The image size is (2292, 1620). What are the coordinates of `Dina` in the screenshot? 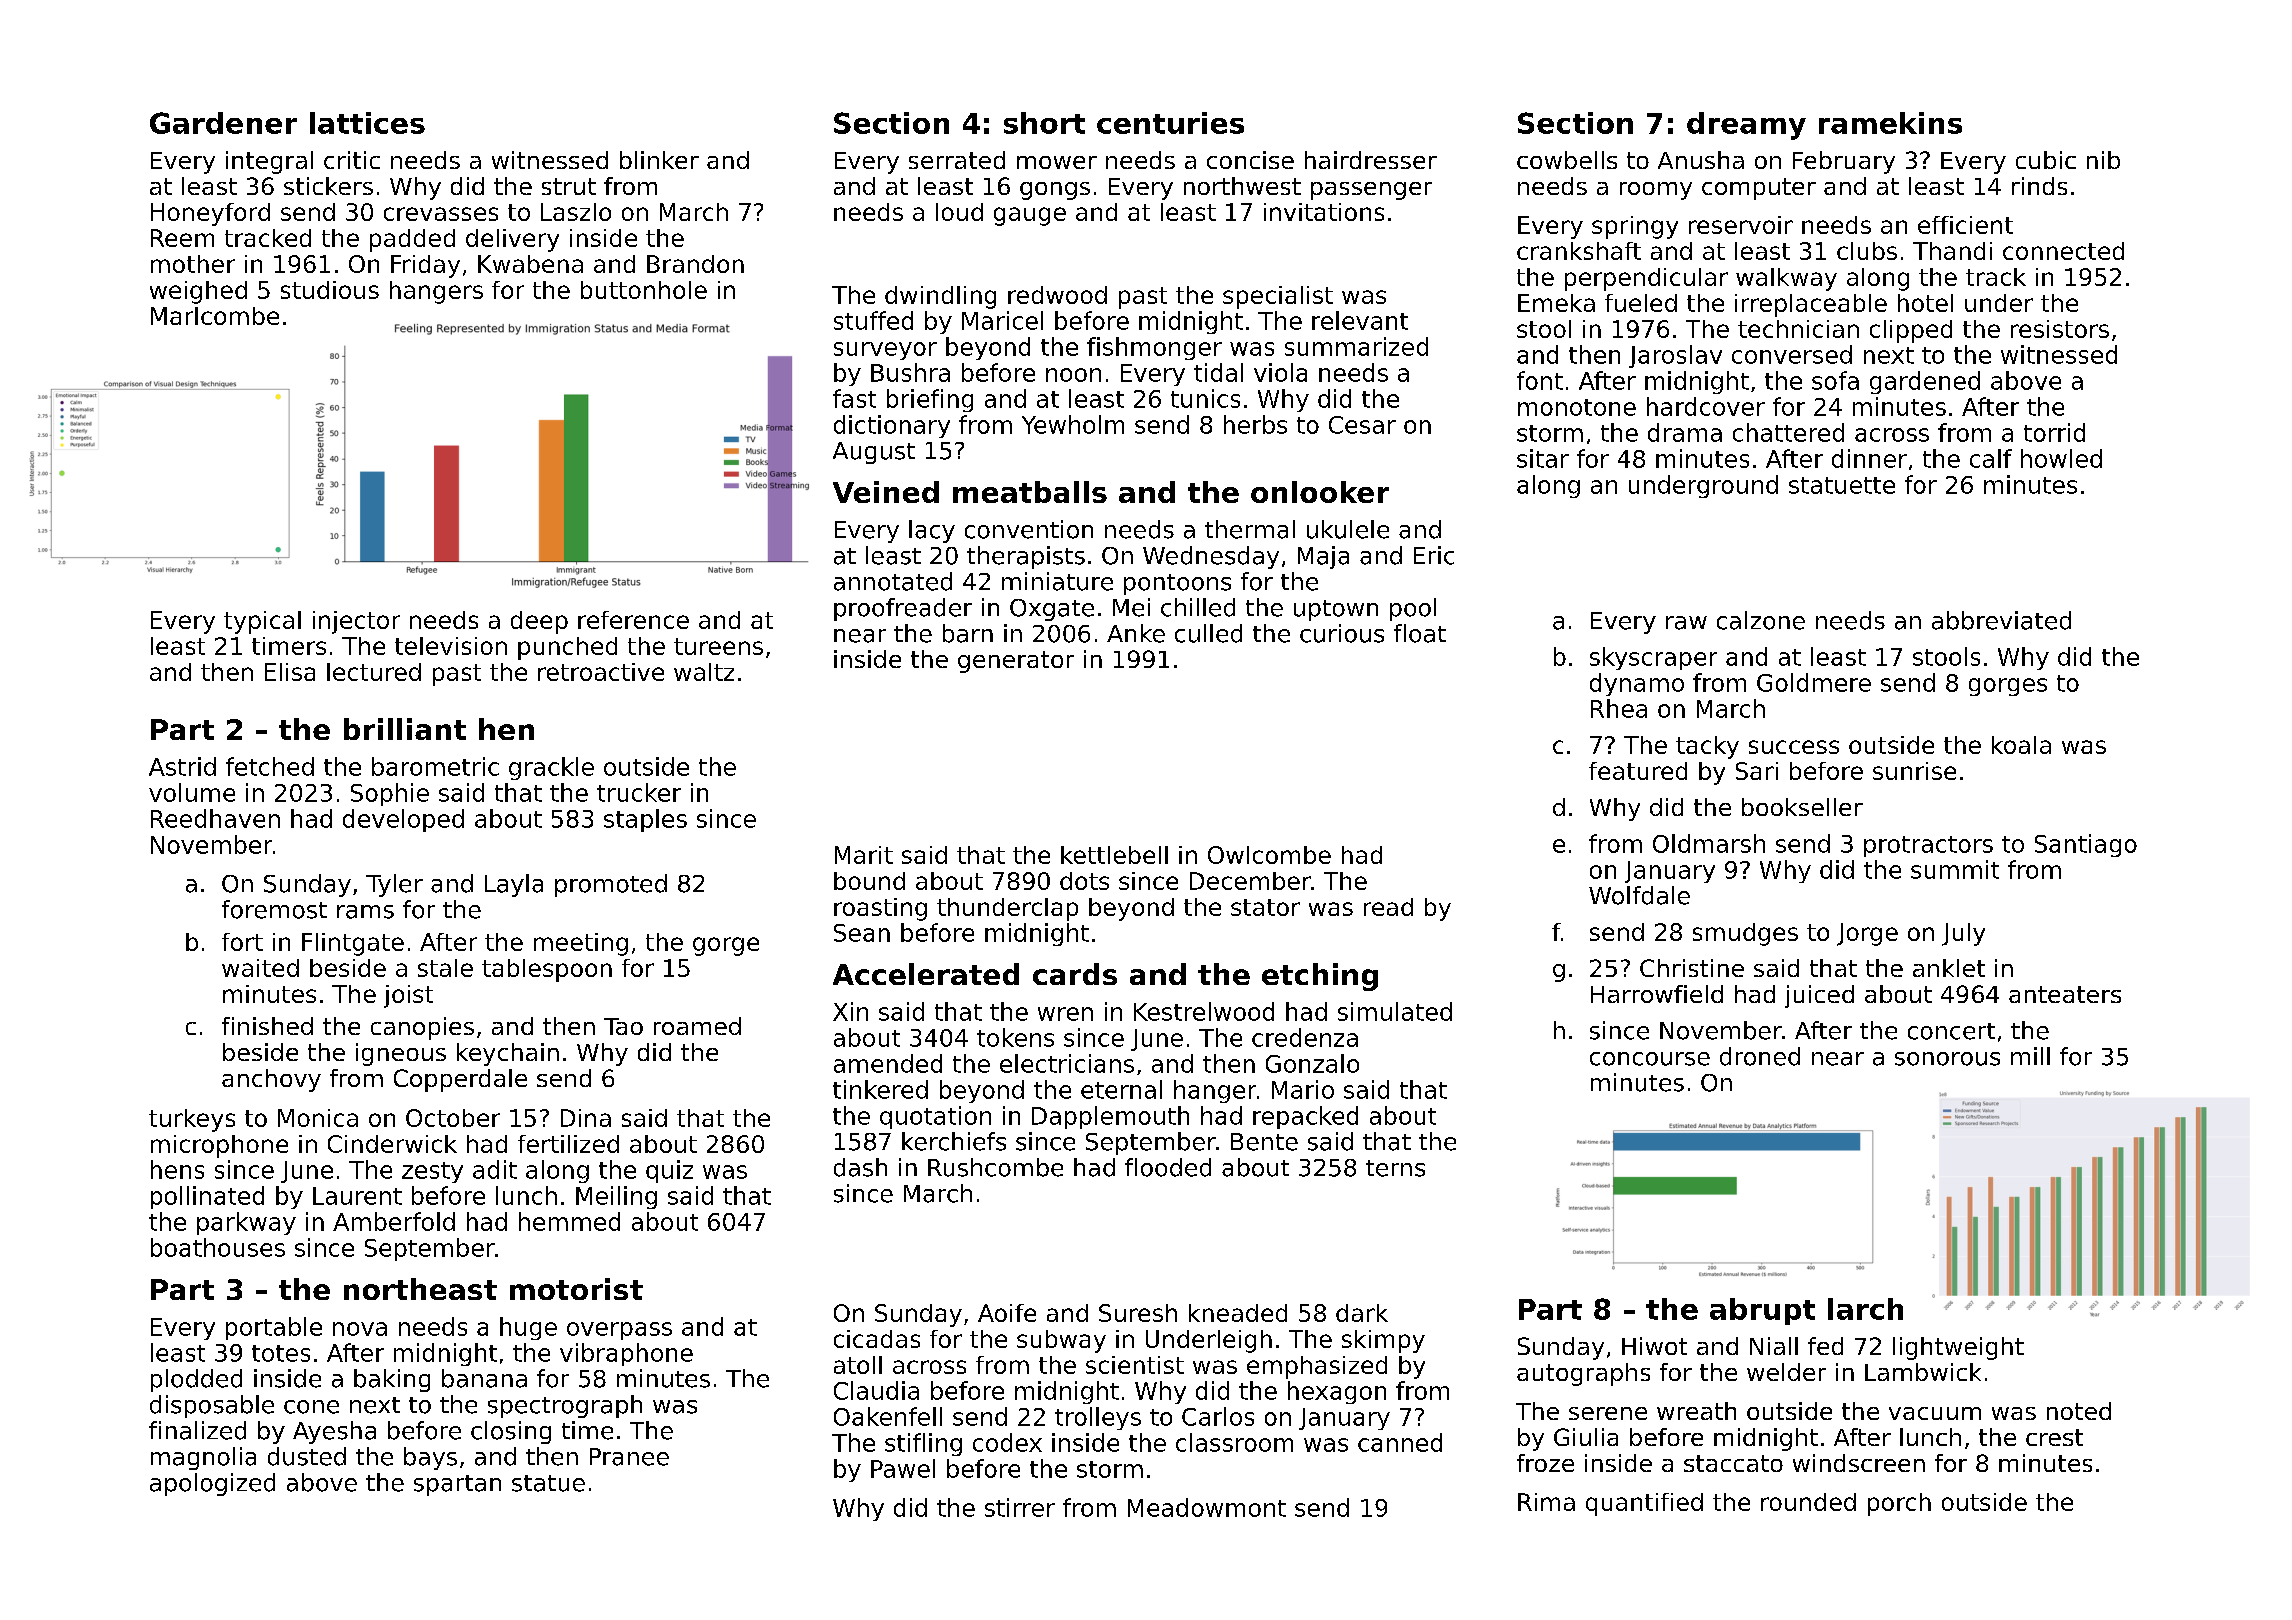 It's located at (586, 1118).
